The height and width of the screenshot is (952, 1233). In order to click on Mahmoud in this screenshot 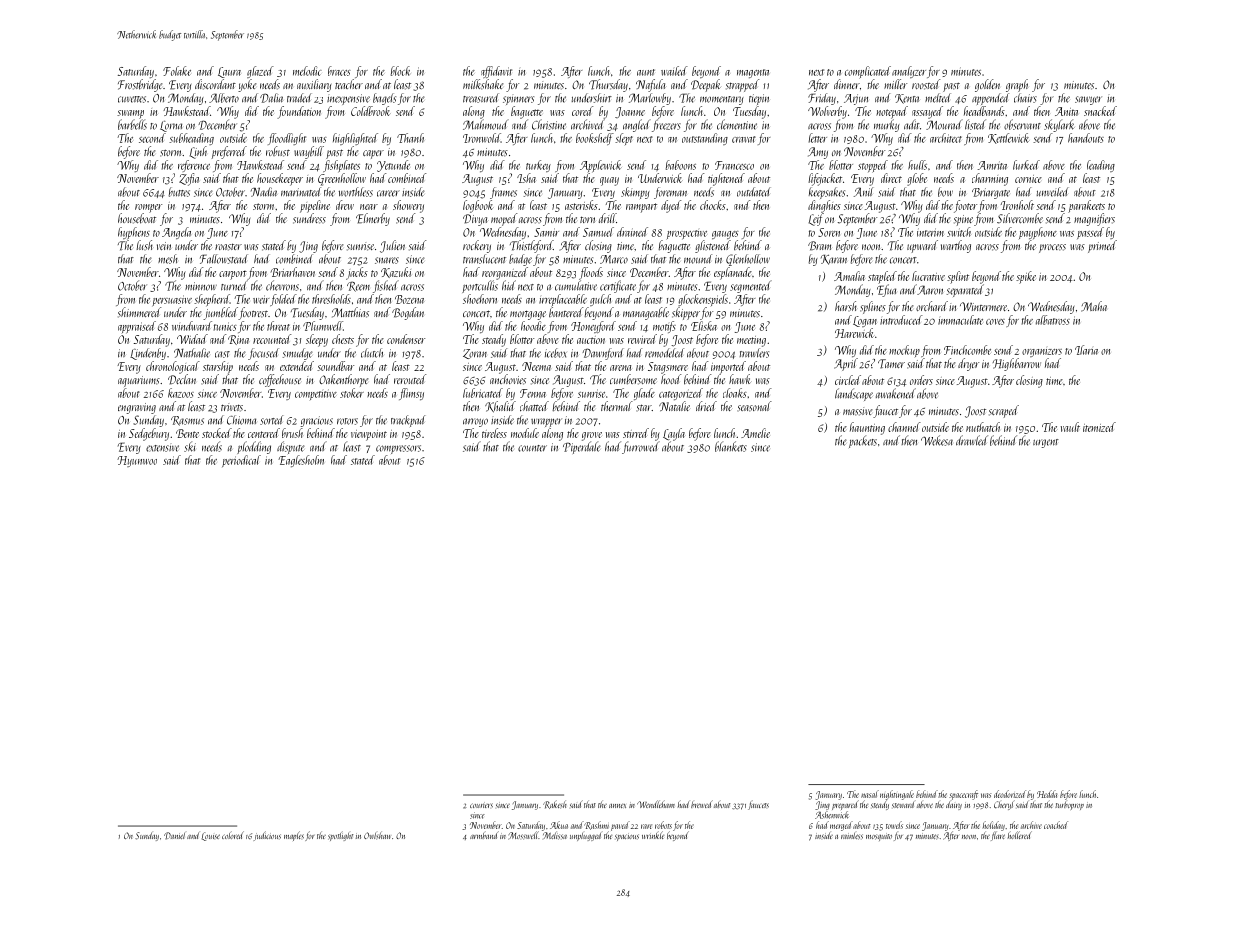, I will do `click(486, 124)`.
